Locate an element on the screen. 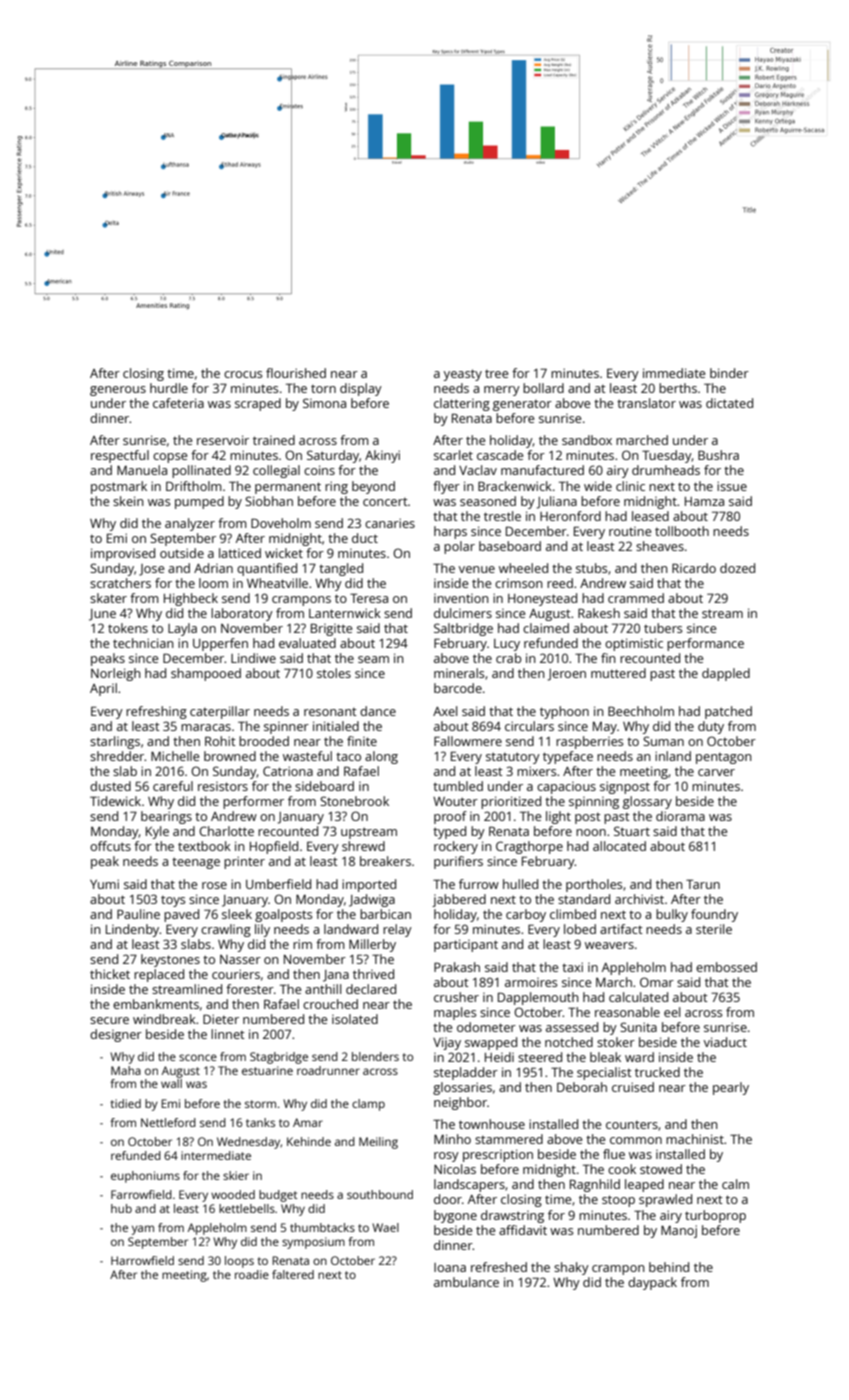 This screenshot has height=1400, width=849. flourished is located at coordinates (296, 373).
